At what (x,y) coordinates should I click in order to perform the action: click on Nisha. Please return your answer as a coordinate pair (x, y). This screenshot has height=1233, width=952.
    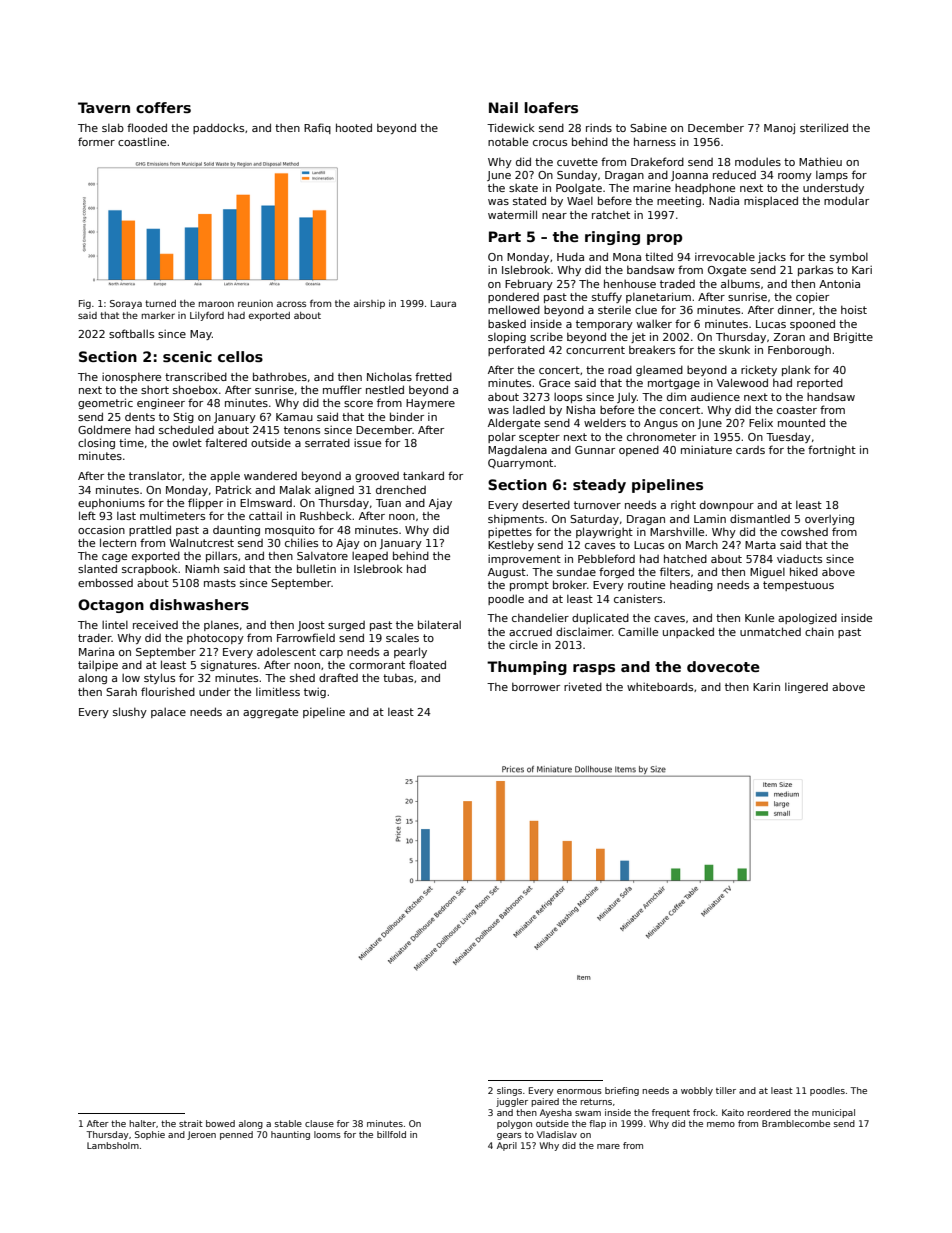
    Looking at the image, I should click on (580, 409).
